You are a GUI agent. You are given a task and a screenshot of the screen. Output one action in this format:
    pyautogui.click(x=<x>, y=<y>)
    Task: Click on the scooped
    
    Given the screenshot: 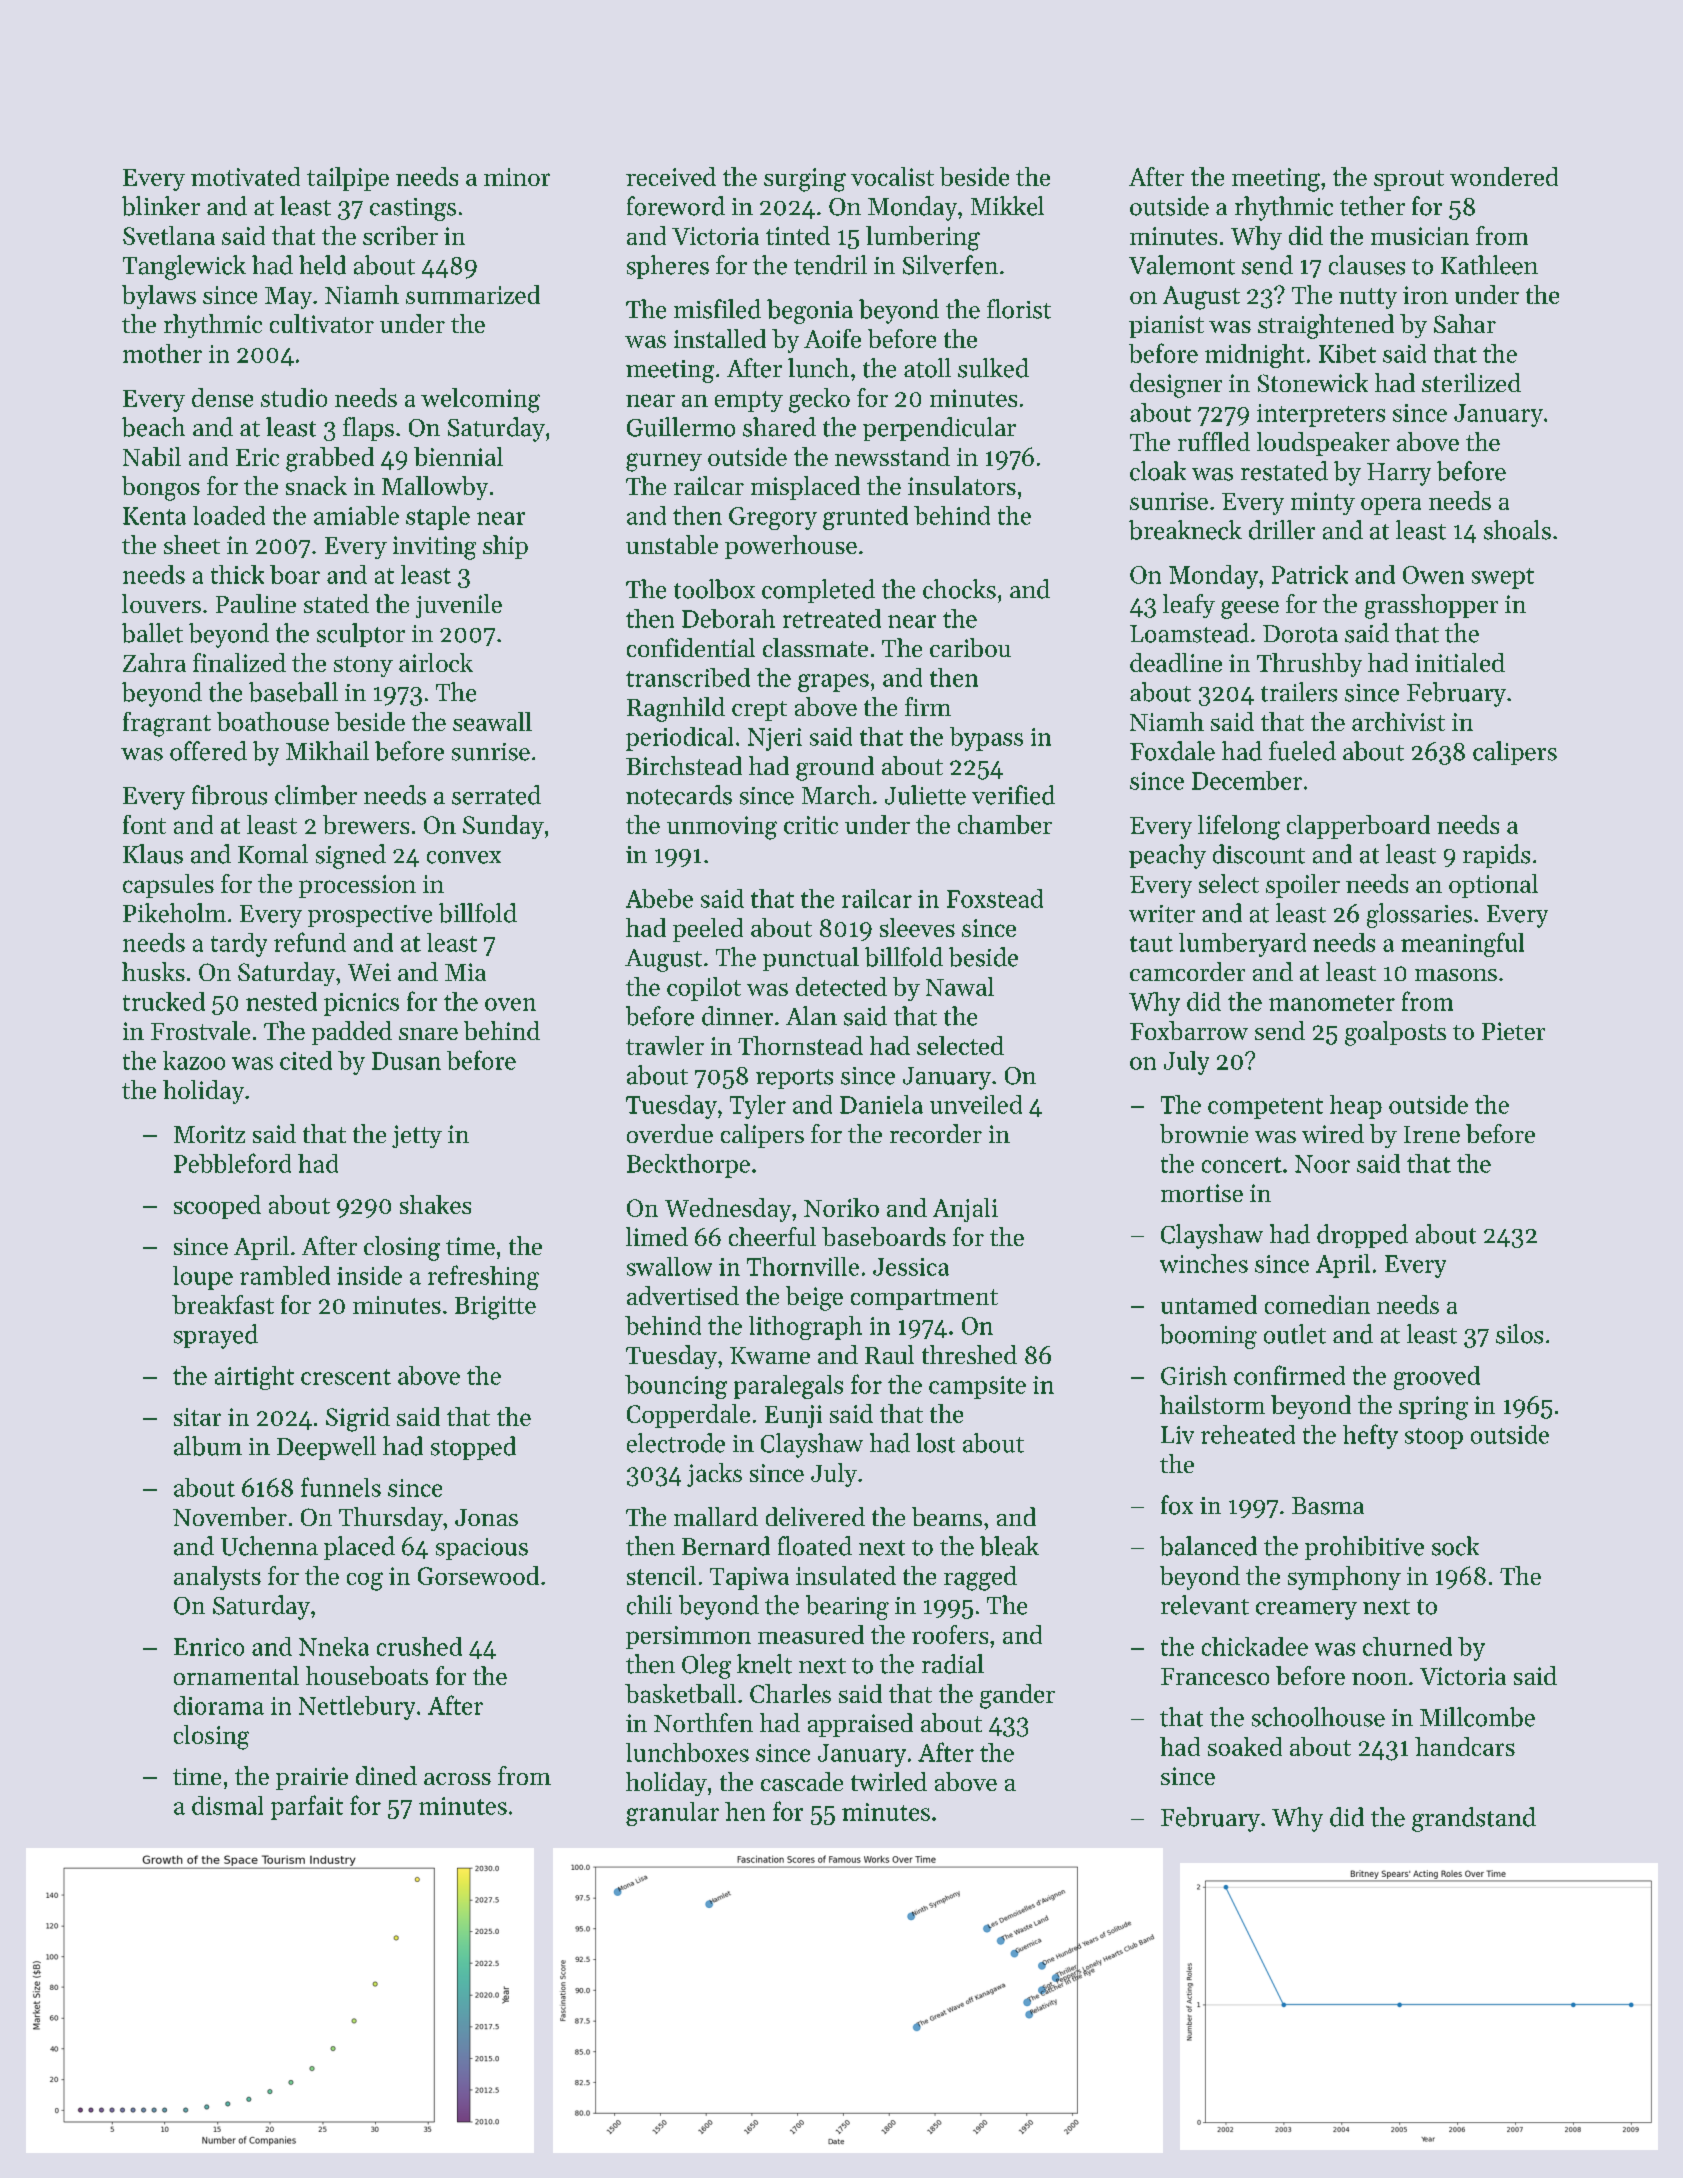 What is the action you would take?
    pyautogui.click(x=217, y=1207)
